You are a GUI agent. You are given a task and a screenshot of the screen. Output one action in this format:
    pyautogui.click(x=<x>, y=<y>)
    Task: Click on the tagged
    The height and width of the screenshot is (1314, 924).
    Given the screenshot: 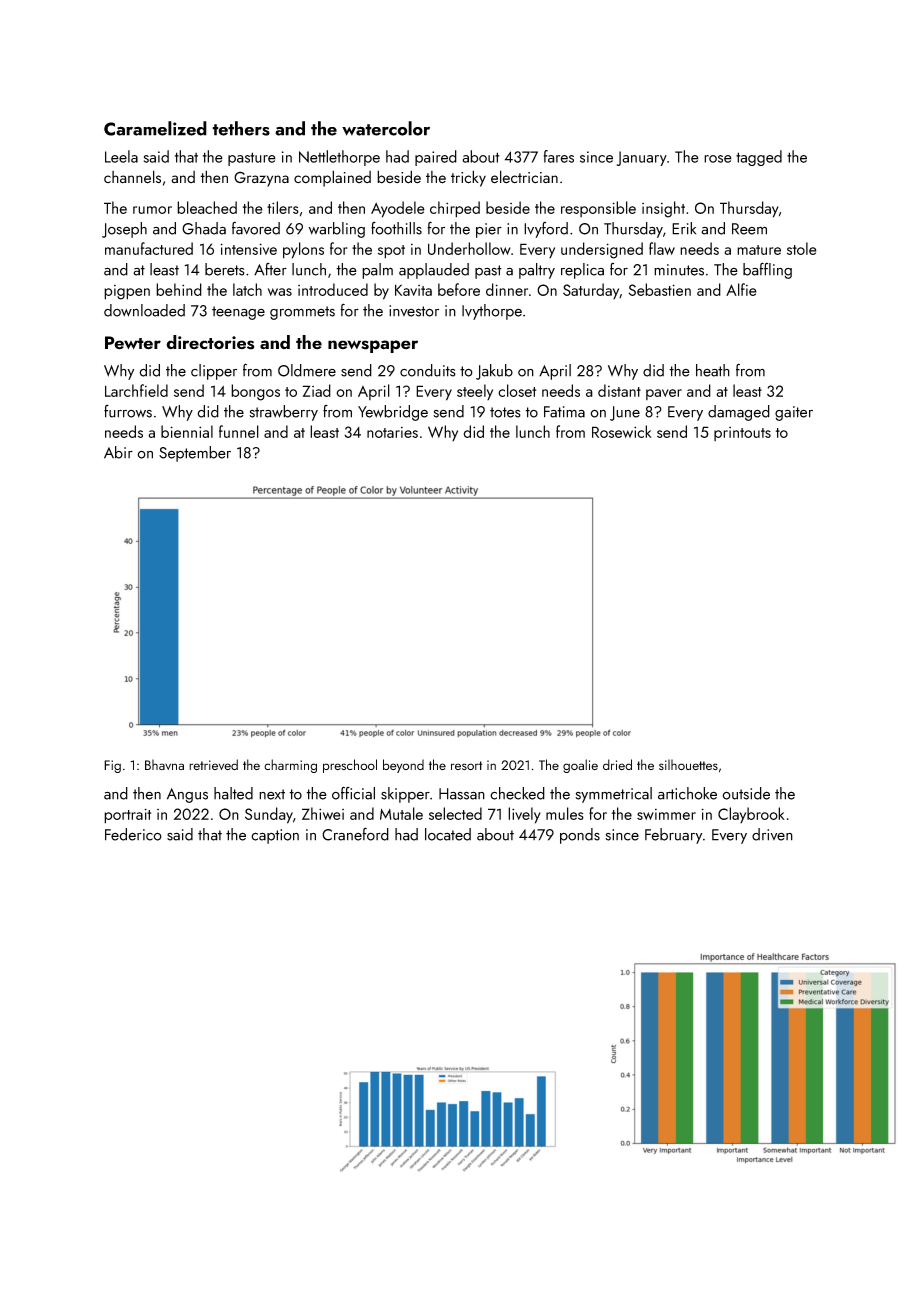 What is the action you would take?
    pyautogui.click(x=759, y=158)
